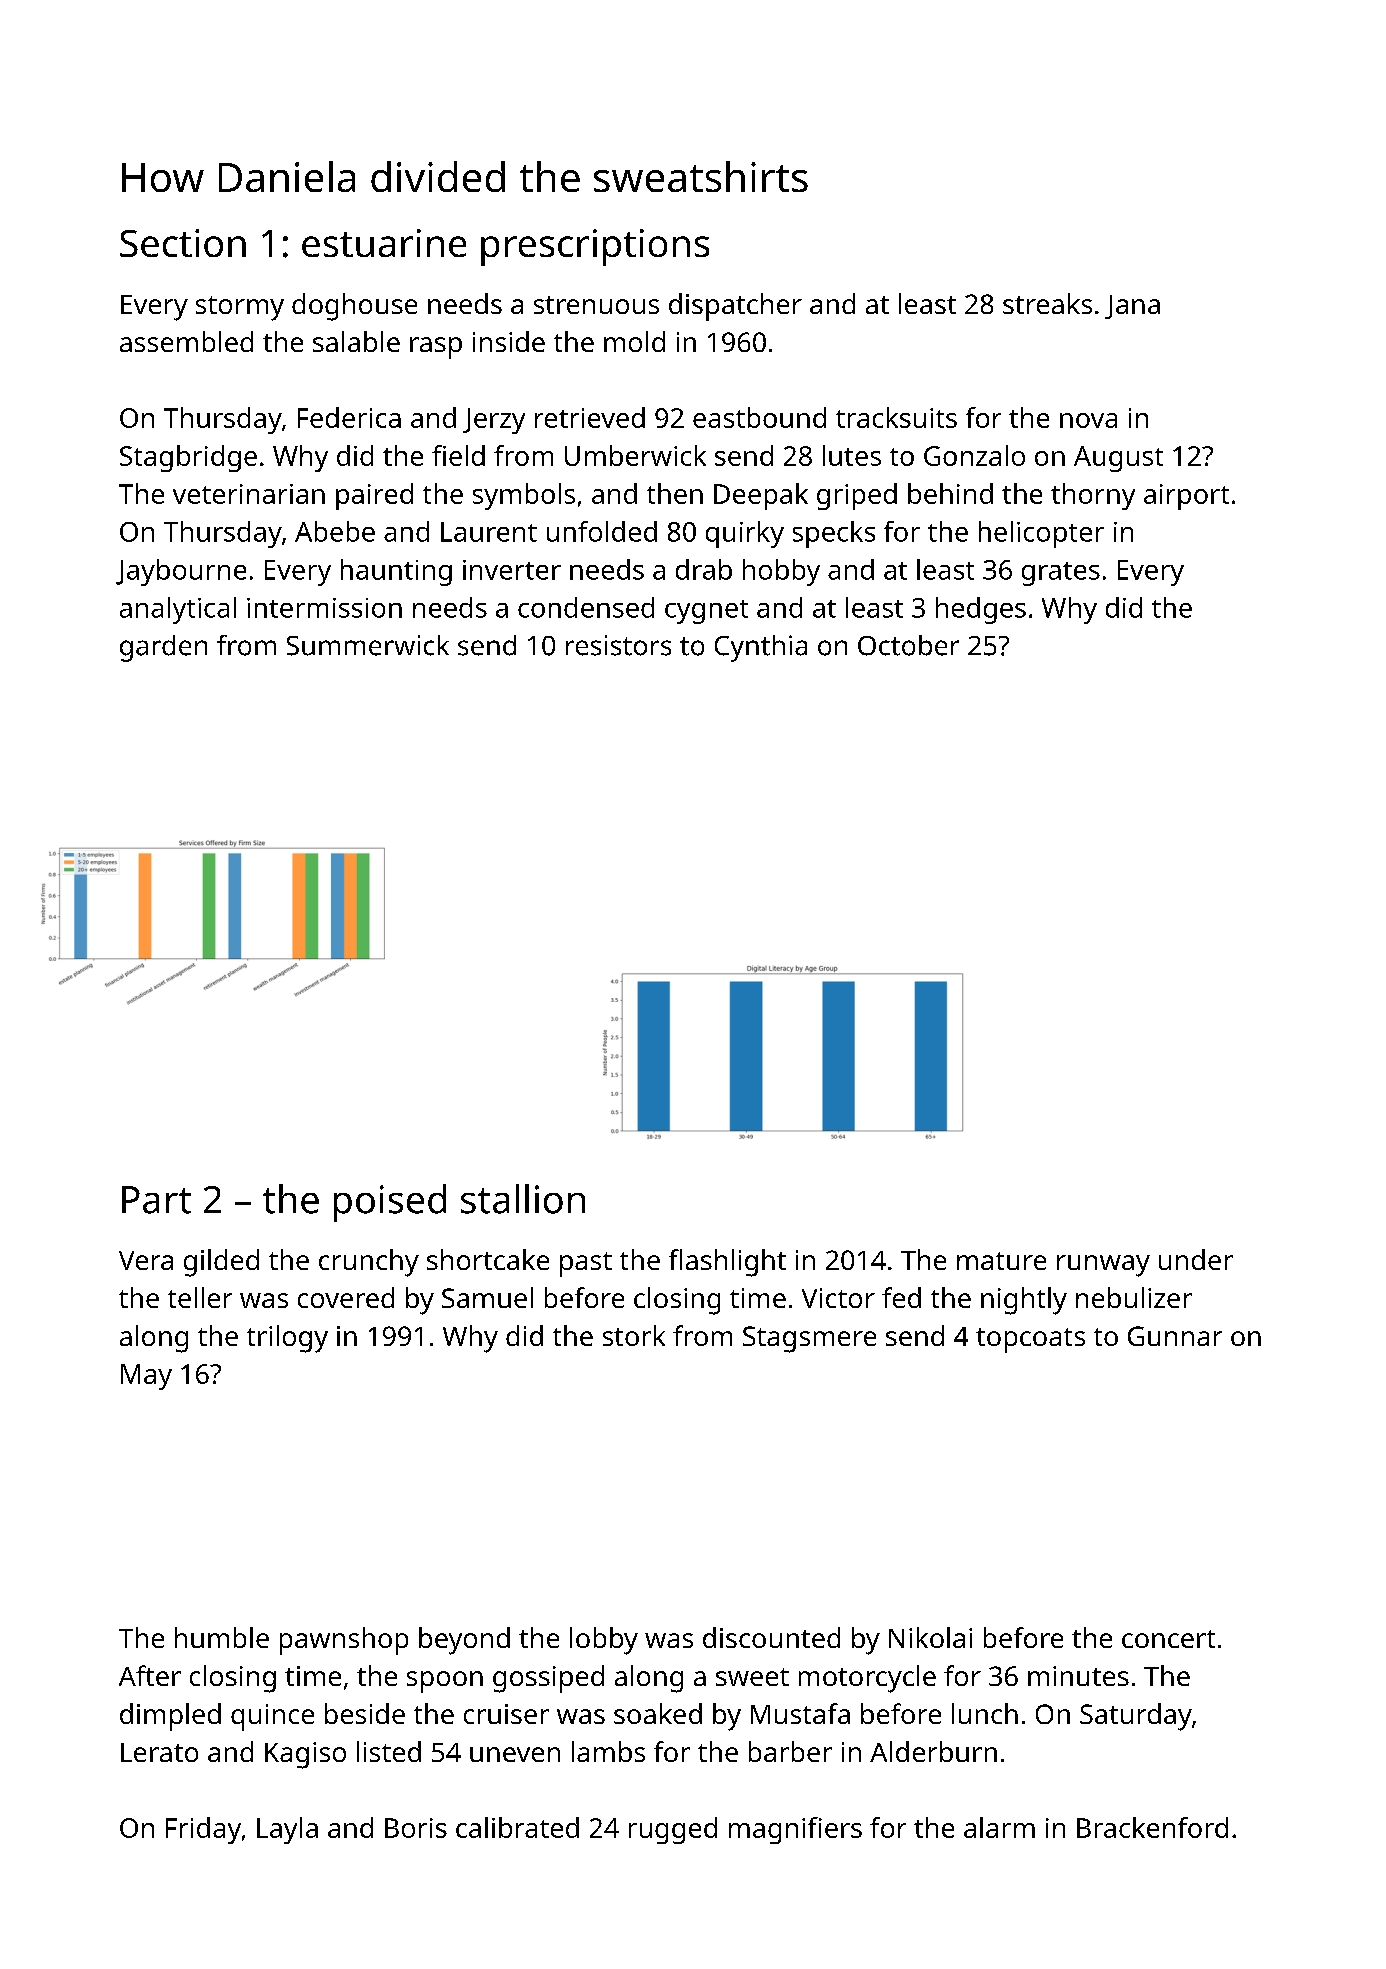 The width and height of the screenshot is (1386, 1969). What do you see at coordinates (163, 648) in the screenshot?
I see `garden` at bounding box center [163, 648].
